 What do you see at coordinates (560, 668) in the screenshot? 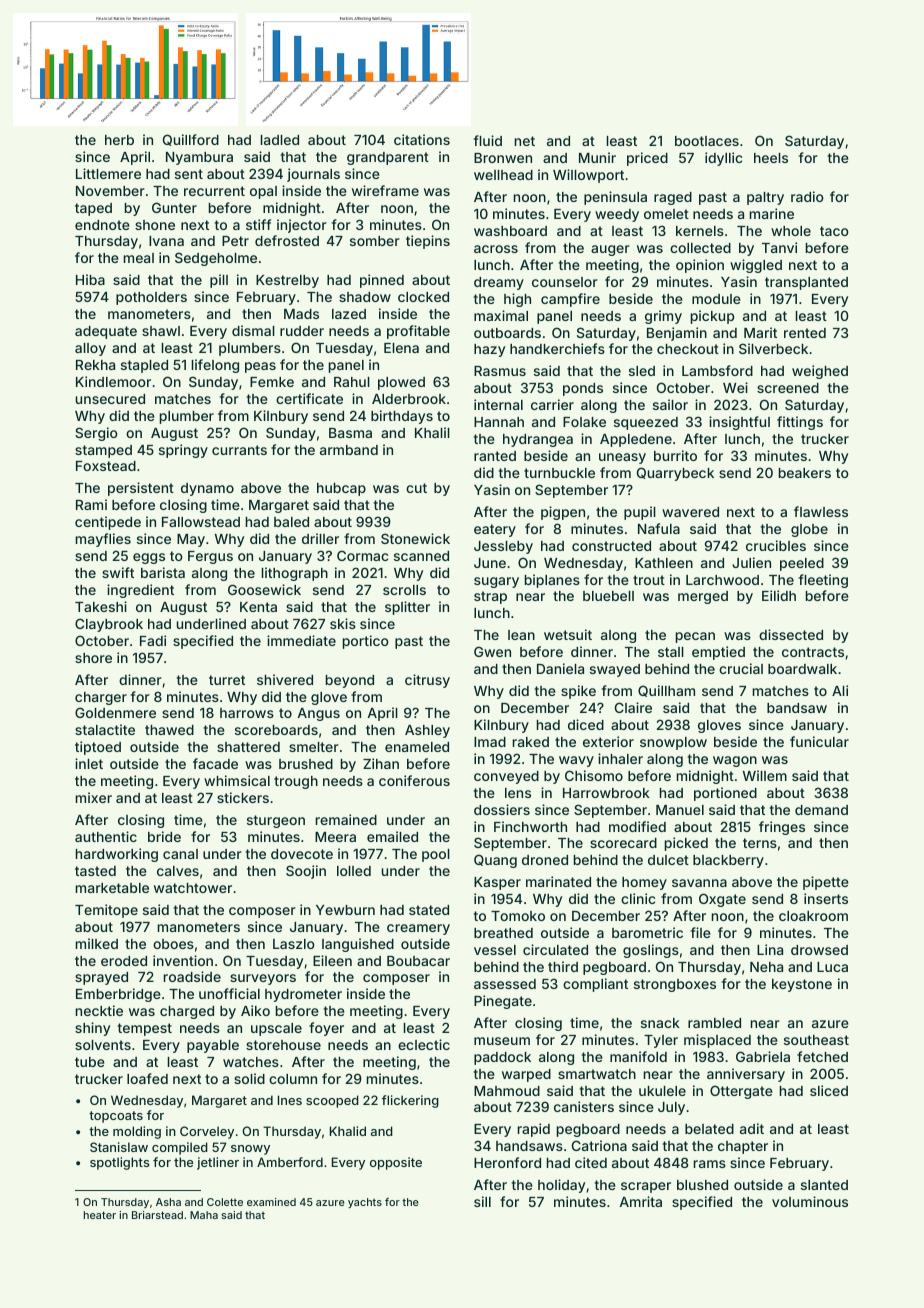
I see `Daniela` at bounding box center [560, 668].
